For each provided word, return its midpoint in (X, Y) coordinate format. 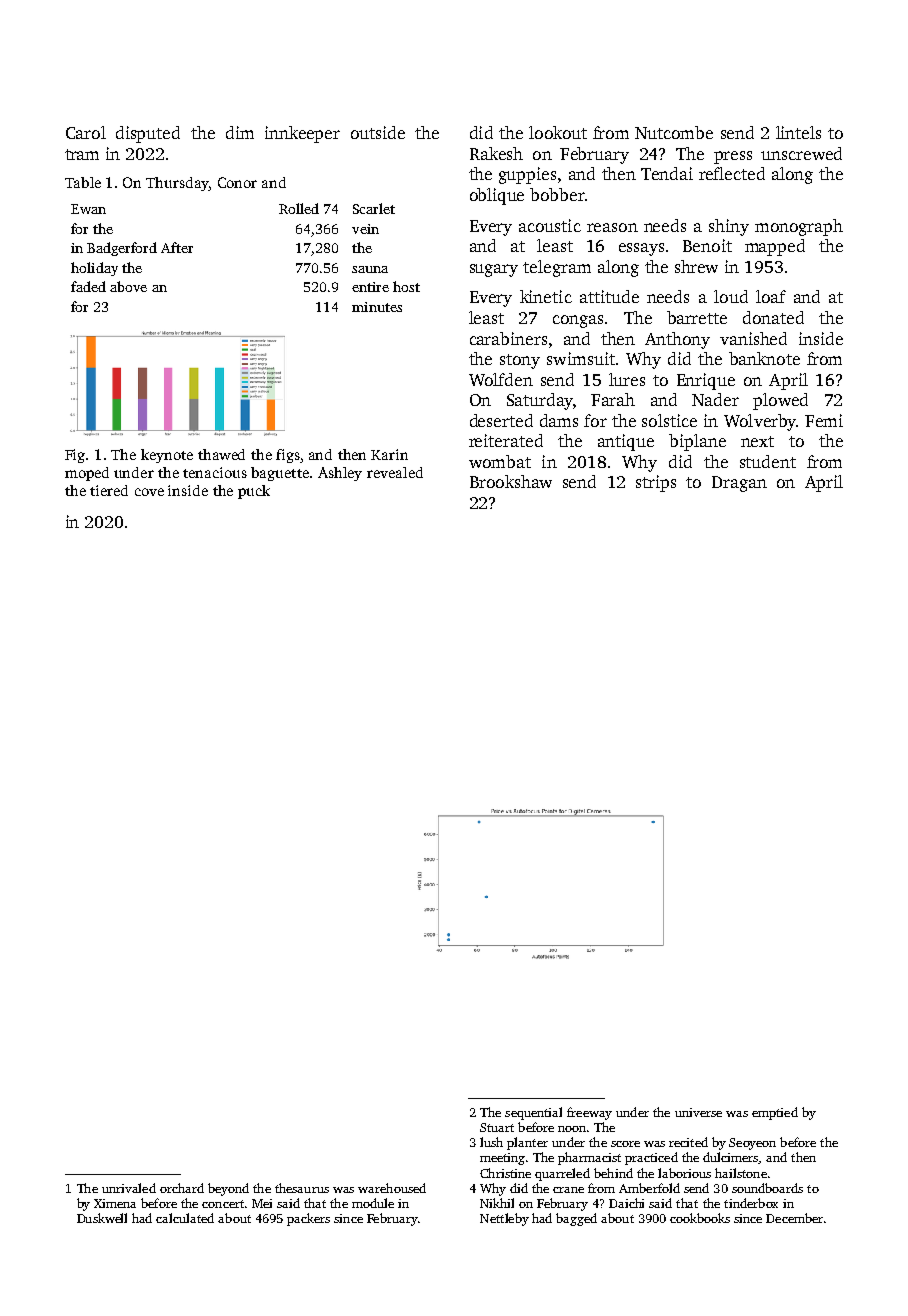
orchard (182, 1188)
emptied (775, 1113)
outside (378, 132)
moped (87, 474)
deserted (501, 420)
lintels (798, 132)
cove (149, 492)
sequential (533, 1113)
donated (773, 317)
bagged (576, 1219)
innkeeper (302, 134)
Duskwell (102, 1218)
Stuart (497, 1127)
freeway (589, 1113)
